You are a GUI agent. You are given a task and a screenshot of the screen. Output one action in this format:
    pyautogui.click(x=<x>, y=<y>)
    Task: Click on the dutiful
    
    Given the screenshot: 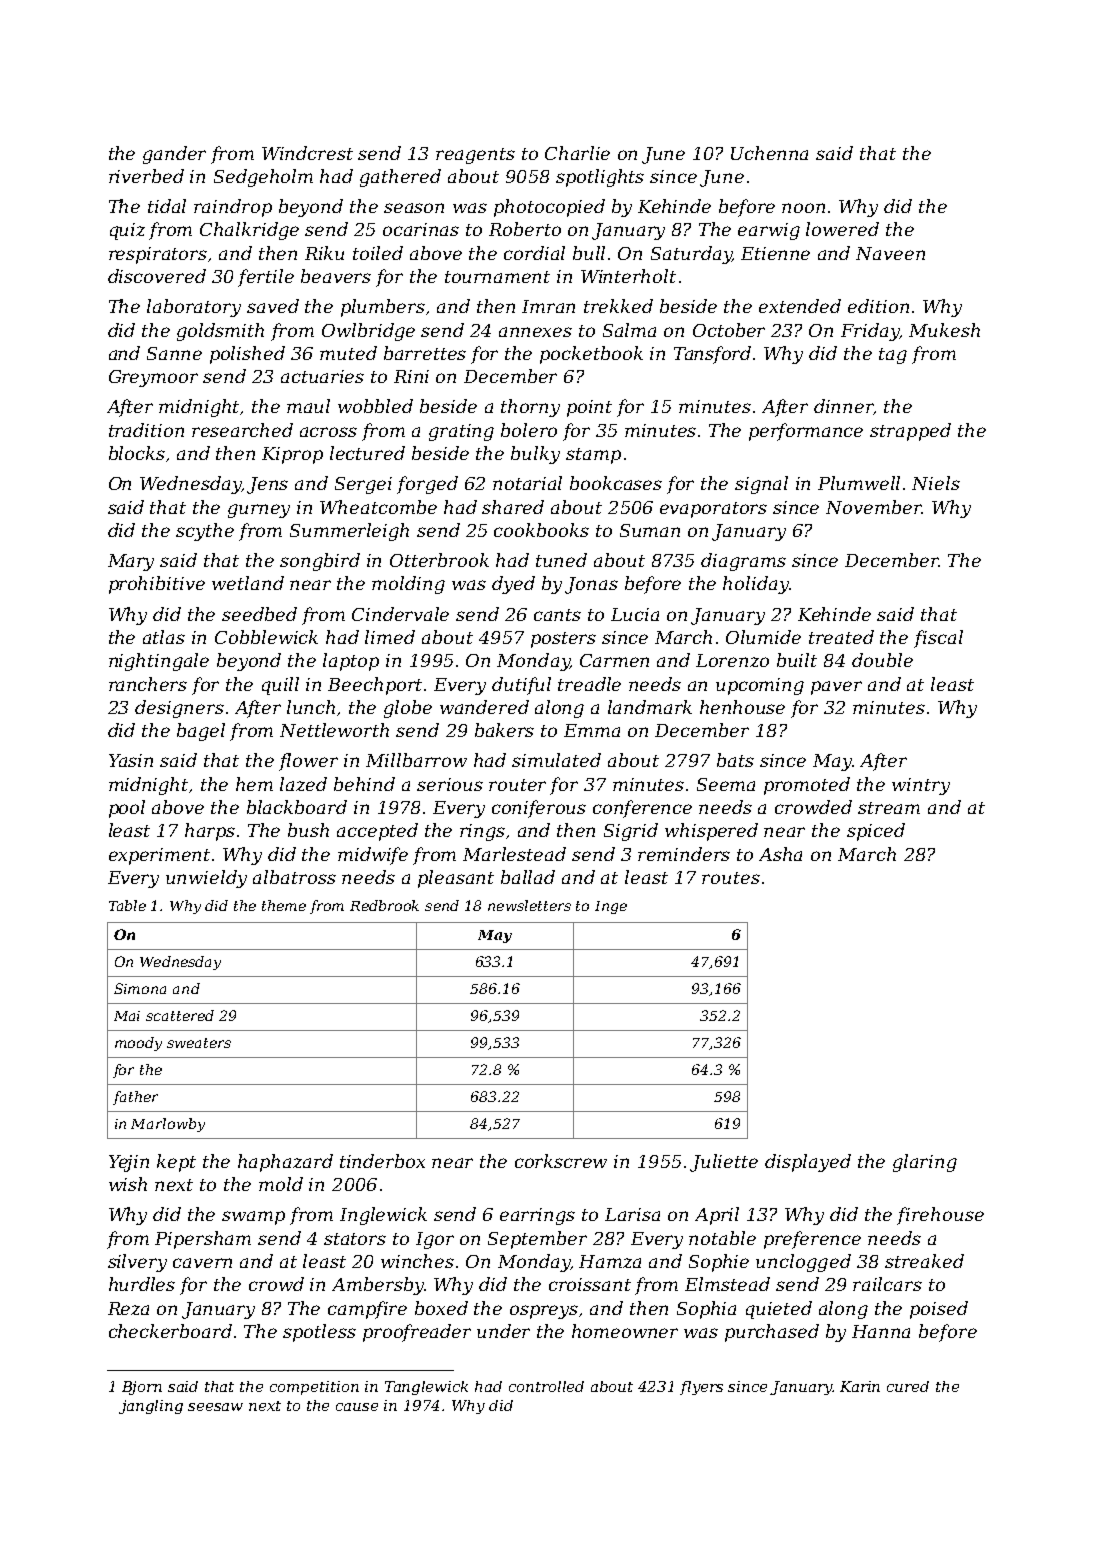 What is the action you would take?
    pyautogui.click(x=521, y=686)
